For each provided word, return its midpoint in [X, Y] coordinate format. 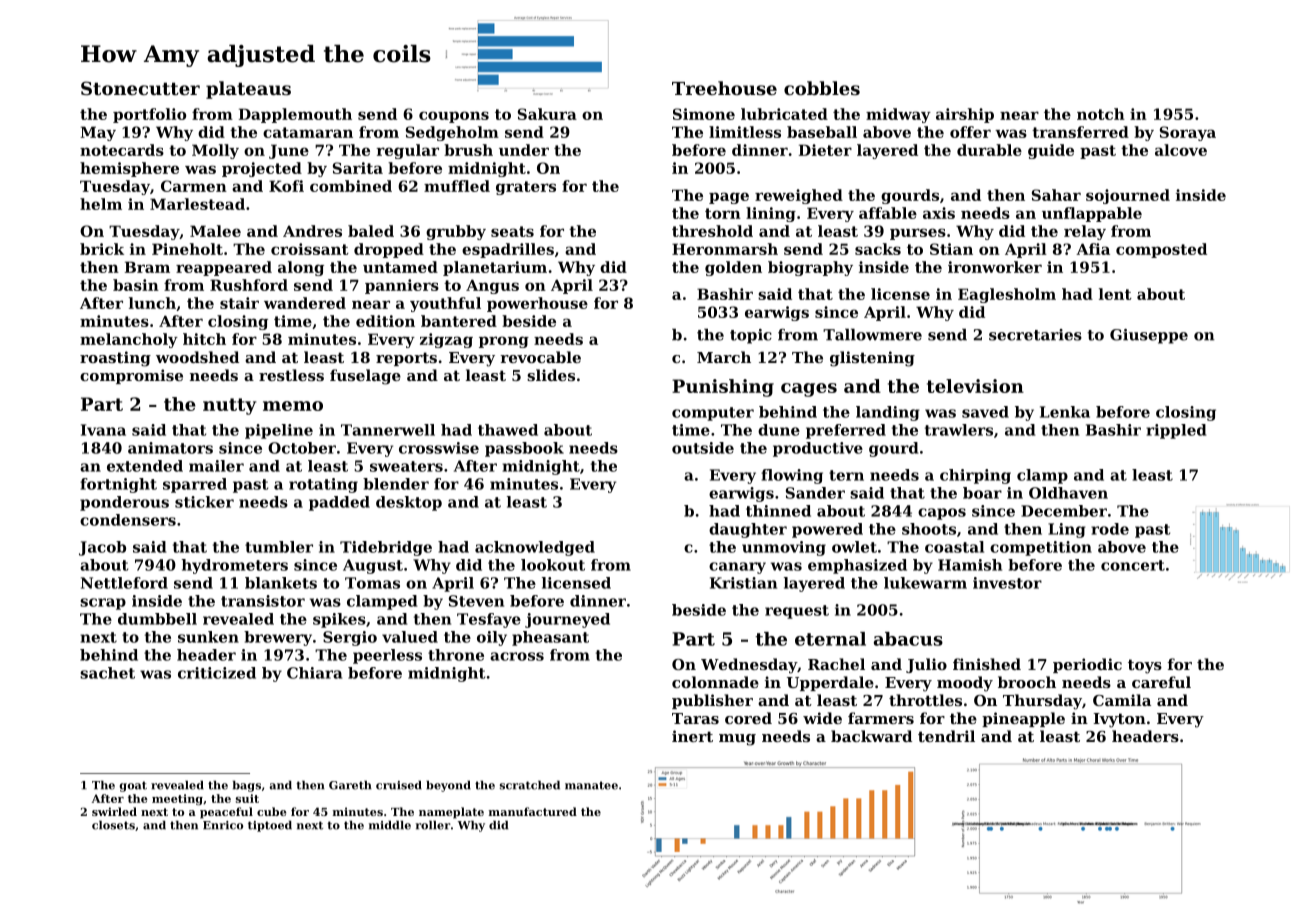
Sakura [547, 114]
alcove [1181, 150]
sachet [107, 673]
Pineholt [187, 249]
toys [1145, 666]
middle [390, 825]
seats [512, 231]
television [975, 386]
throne [456, 655]
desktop [409, 503]
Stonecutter [140, 88]
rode [1110, 529]
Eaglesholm [1007, 295]
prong [504, 342]
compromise [131, 376]
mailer [216, 466]
